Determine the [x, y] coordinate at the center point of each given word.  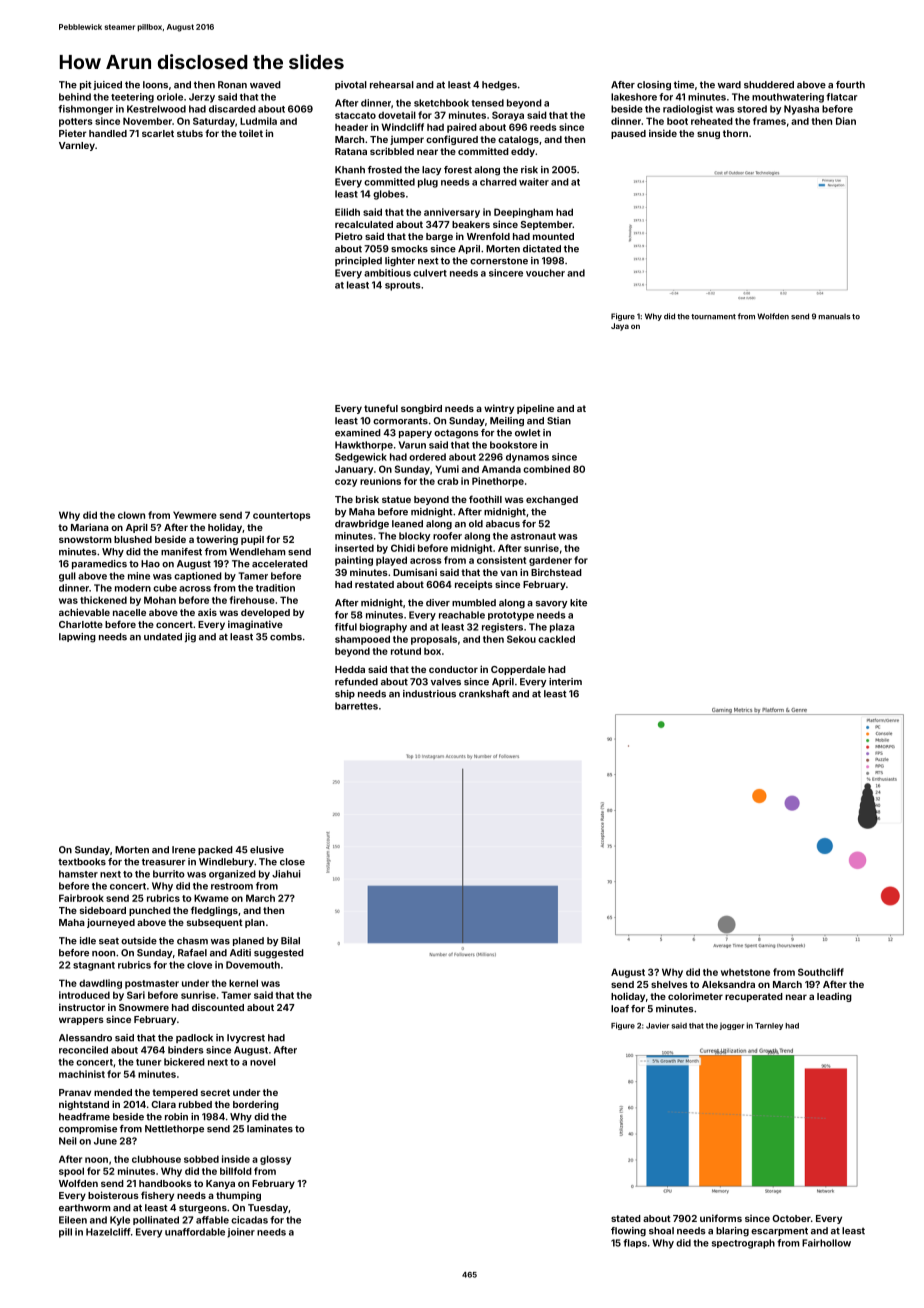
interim [565, 682]
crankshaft [484, 694]
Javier [657, 1025]
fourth [850, 85]
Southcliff [821, 972]
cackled [556, 639]
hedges [499, 86]
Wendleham [257, 552]
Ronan [232, 85]
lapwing [77, 638]
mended [113, 1092]
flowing [628, 1232]
